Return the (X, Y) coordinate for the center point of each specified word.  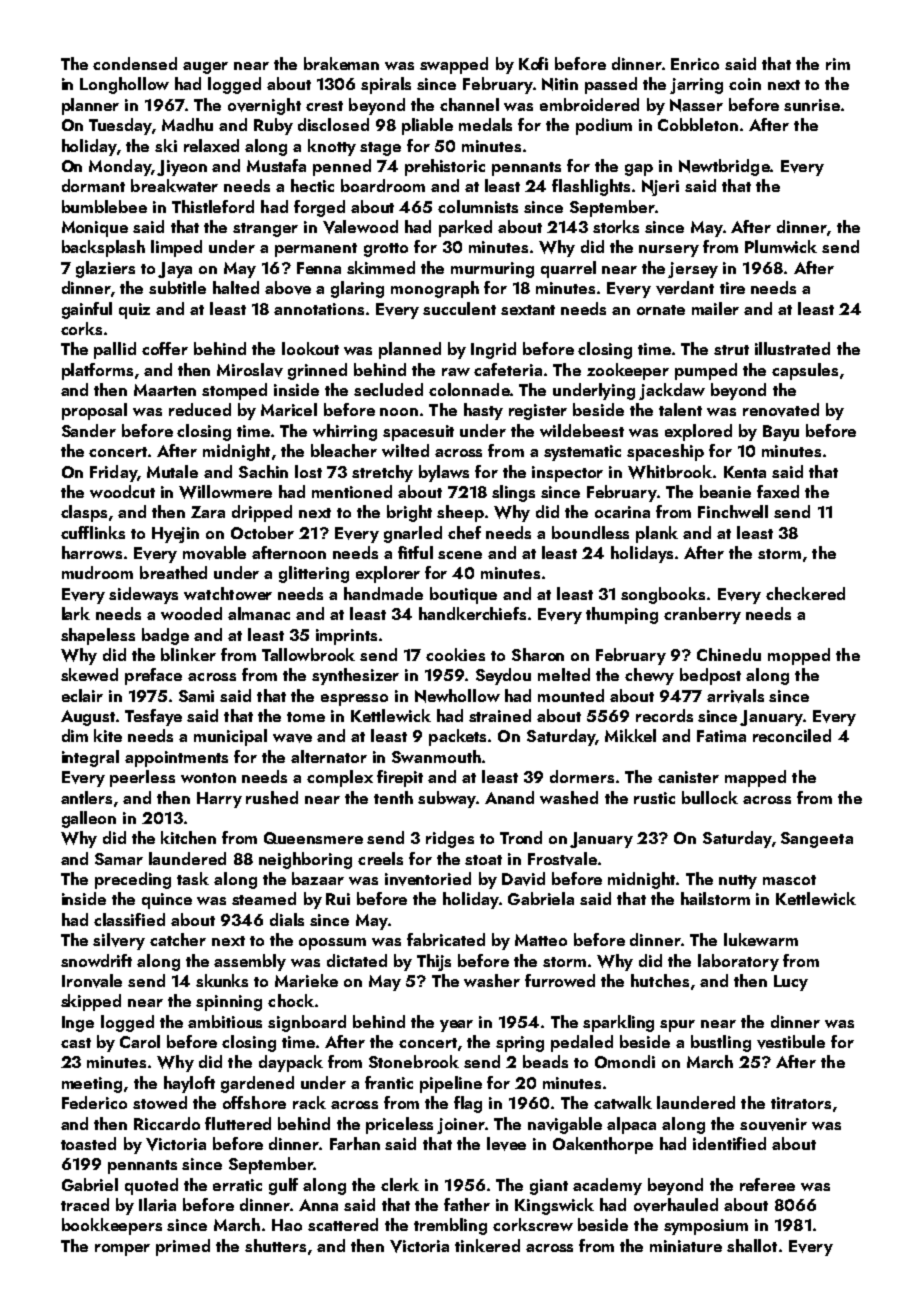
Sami (196, 696)
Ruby (273, 126)
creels (380, 858)
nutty (738, 882)
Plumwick (781, 246)
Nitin (560, 84)
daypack (291, 1063)
